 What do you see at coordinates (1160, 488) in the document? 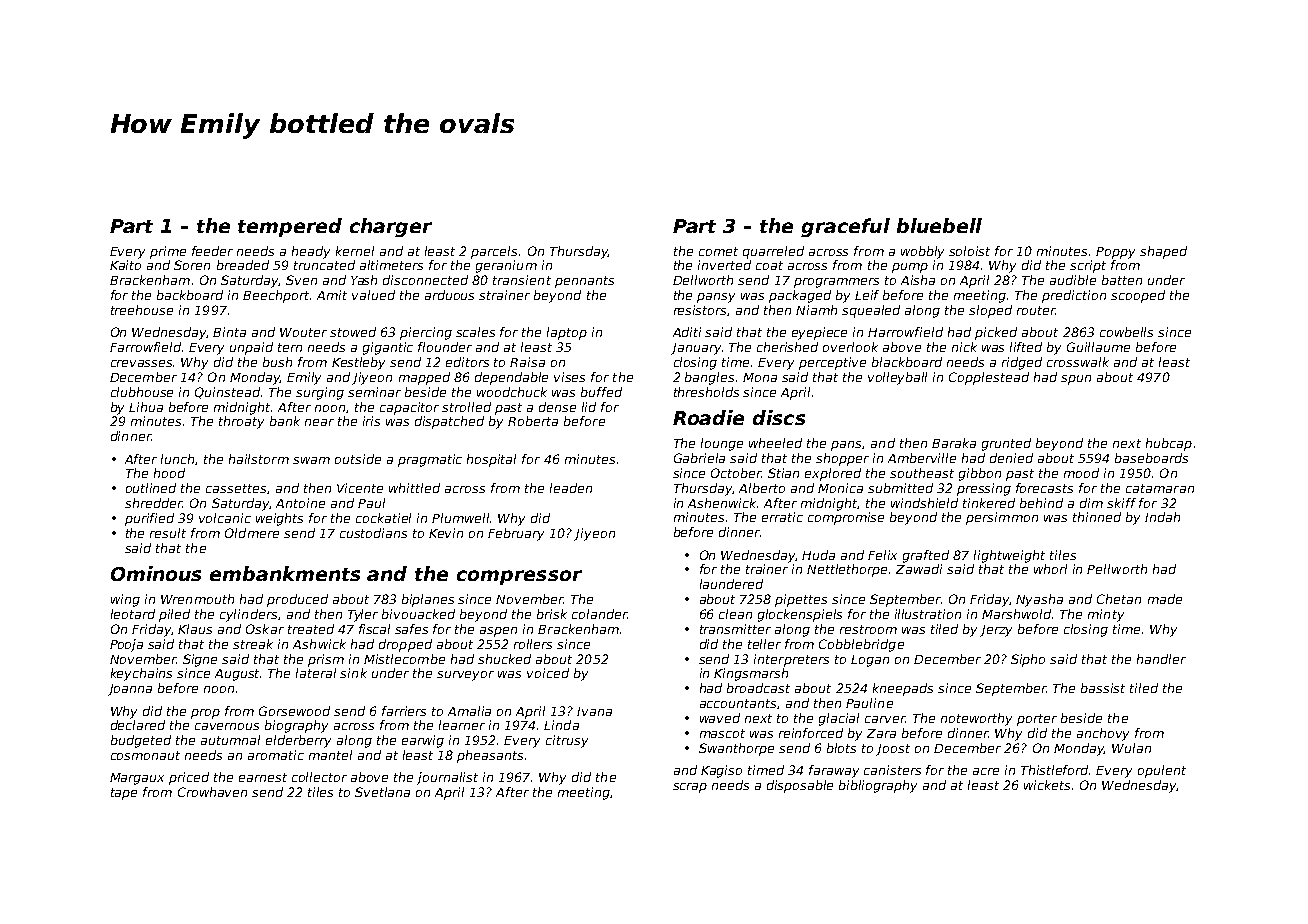
I see `catamaran` at bounding box center [1160, 488].
